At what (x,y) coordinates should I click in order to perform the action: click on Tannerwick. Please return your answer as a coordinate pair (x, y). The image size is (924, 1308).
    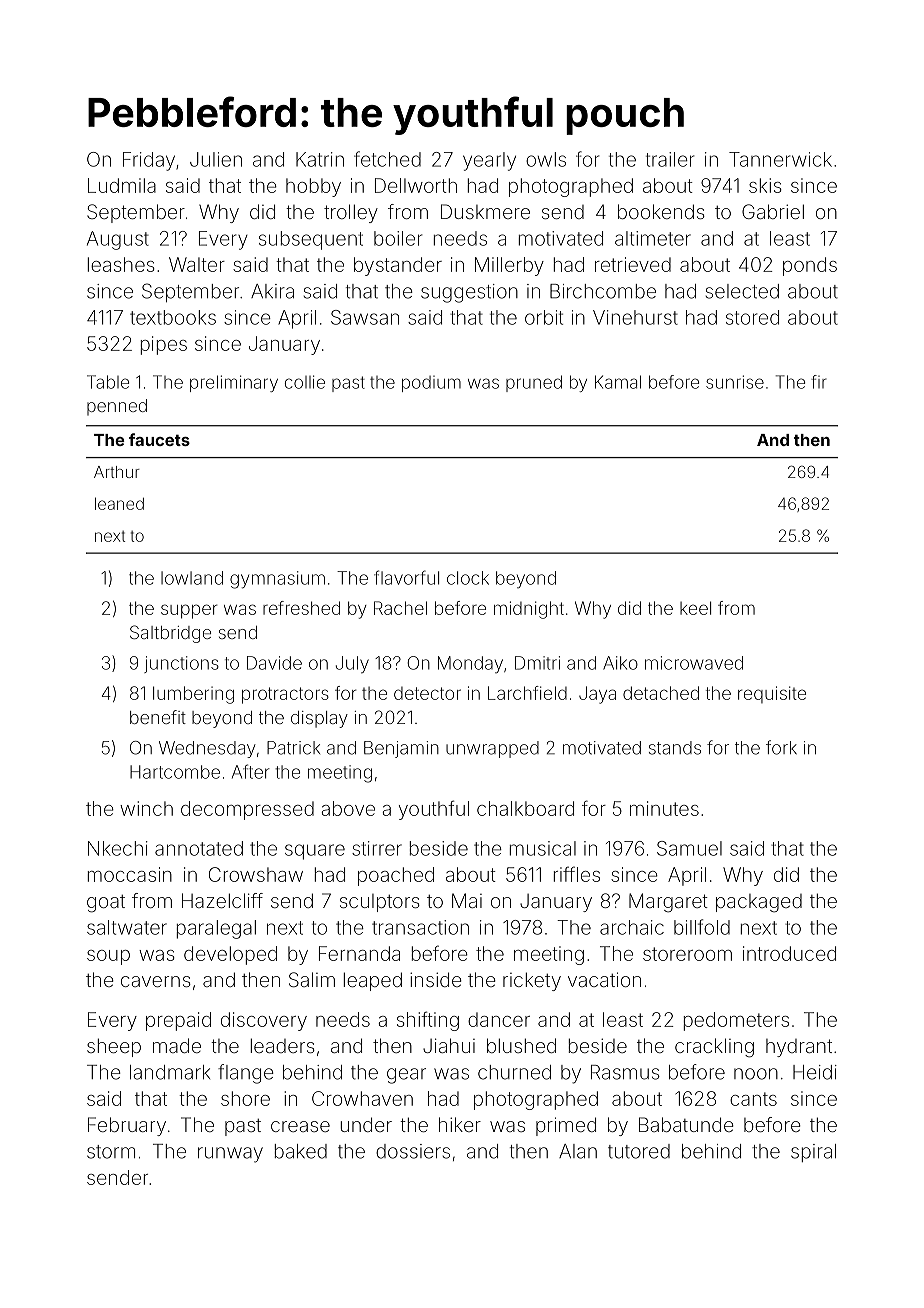
    Looking at the image, I should click on (780, 159).
